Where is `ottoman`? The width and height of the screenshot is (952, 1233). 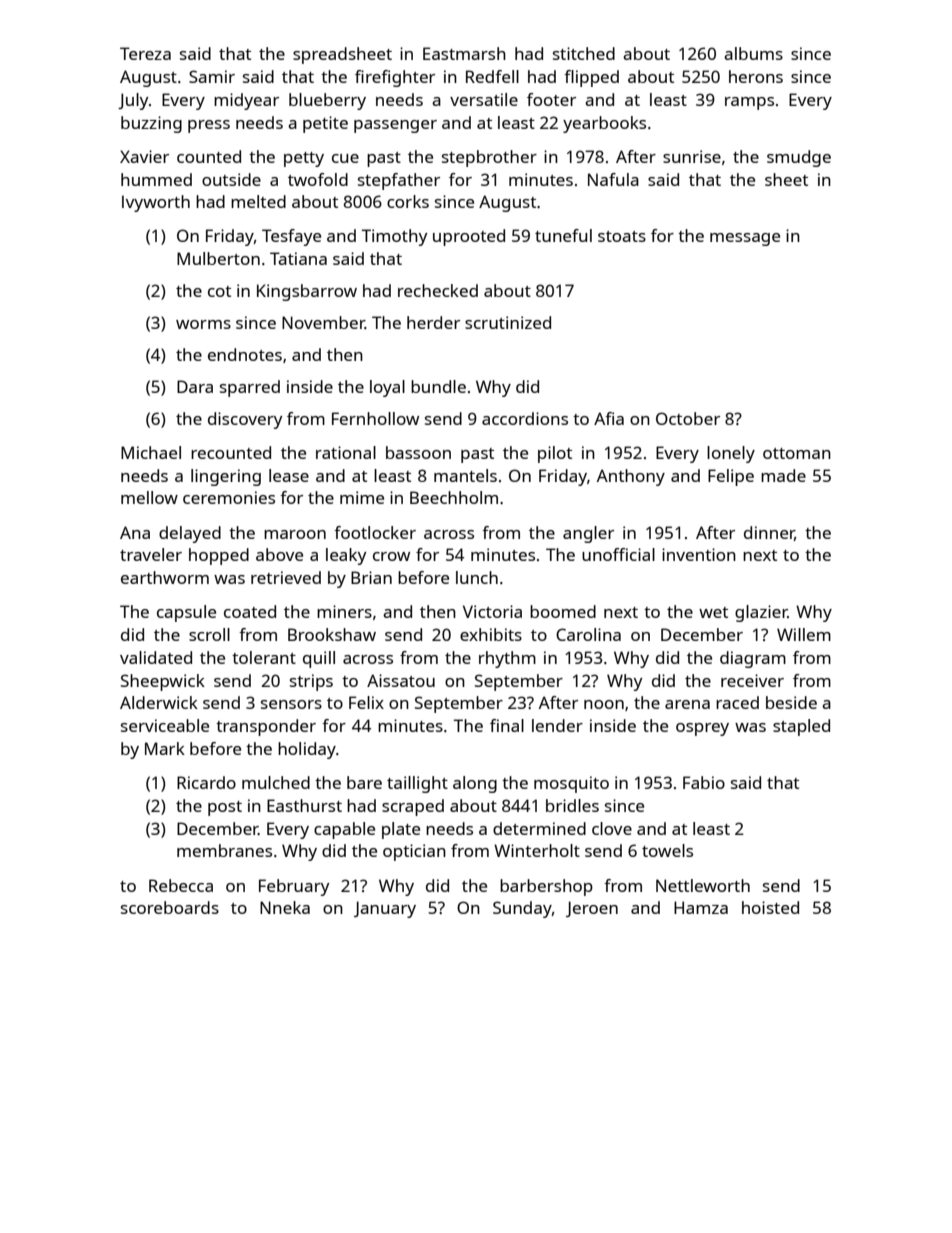
ottoman is located at coordinates (797, 453).
